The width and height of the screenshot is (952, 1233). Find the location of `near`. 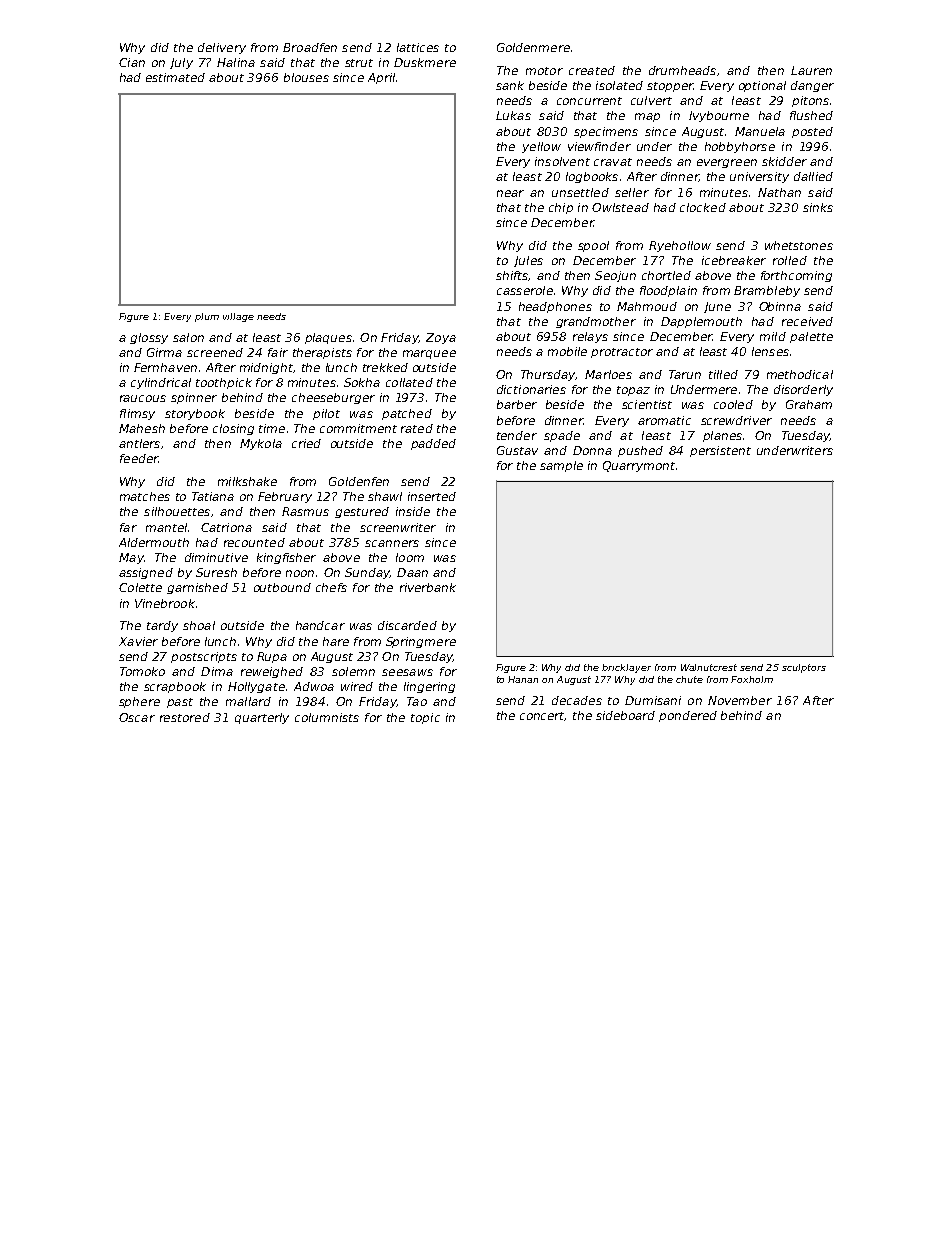

near is located at coordinates (510, 193).
